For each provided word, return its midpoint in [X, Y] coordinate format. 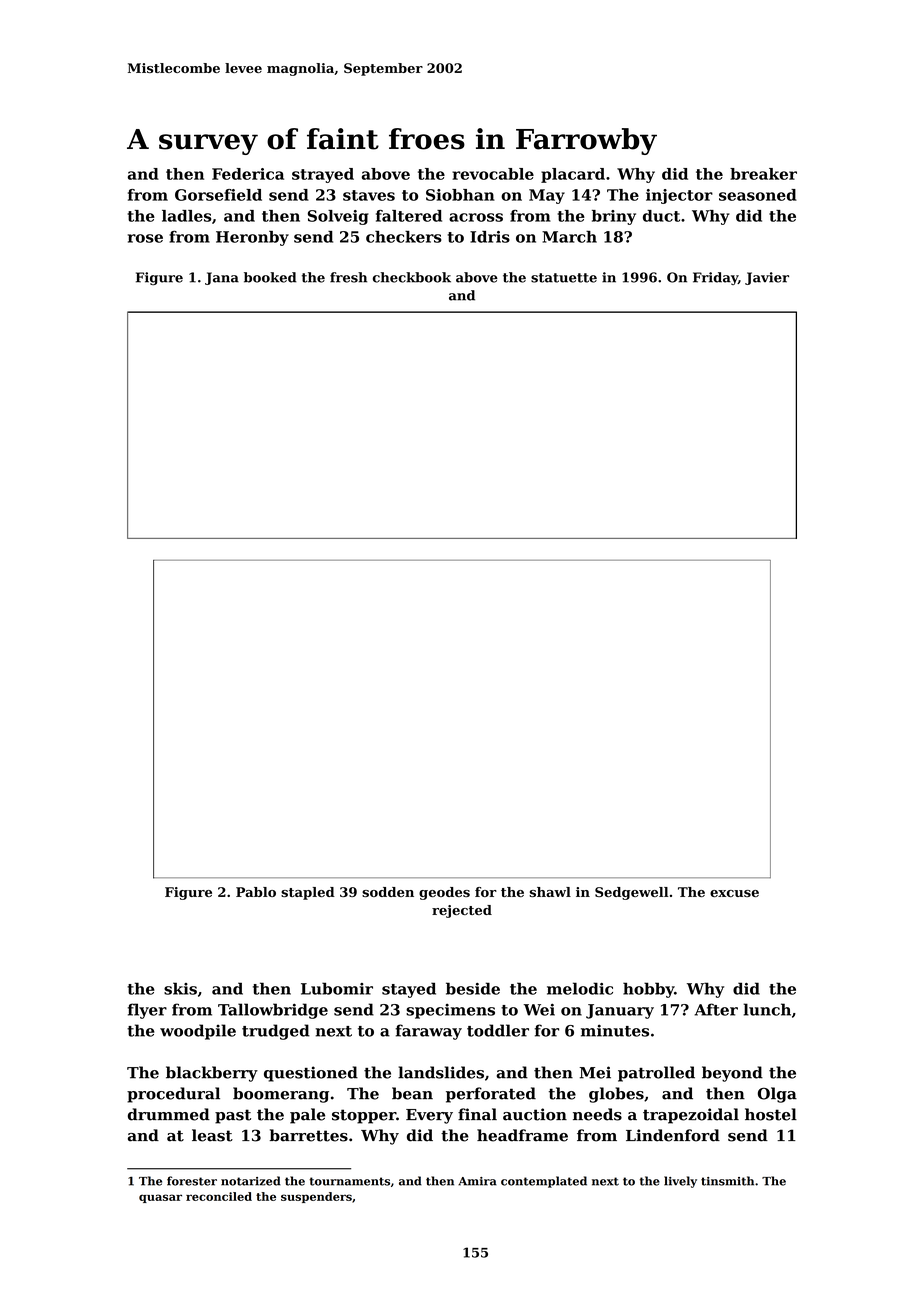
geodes [444, 893]
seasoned [758, 195]
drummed [169, 1114]
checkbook [412, 277]
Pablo [256, 892]
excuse [734, 893]
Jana [222, 278]
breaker [763, 174]
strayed [323, 175]
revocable [493, 174]
